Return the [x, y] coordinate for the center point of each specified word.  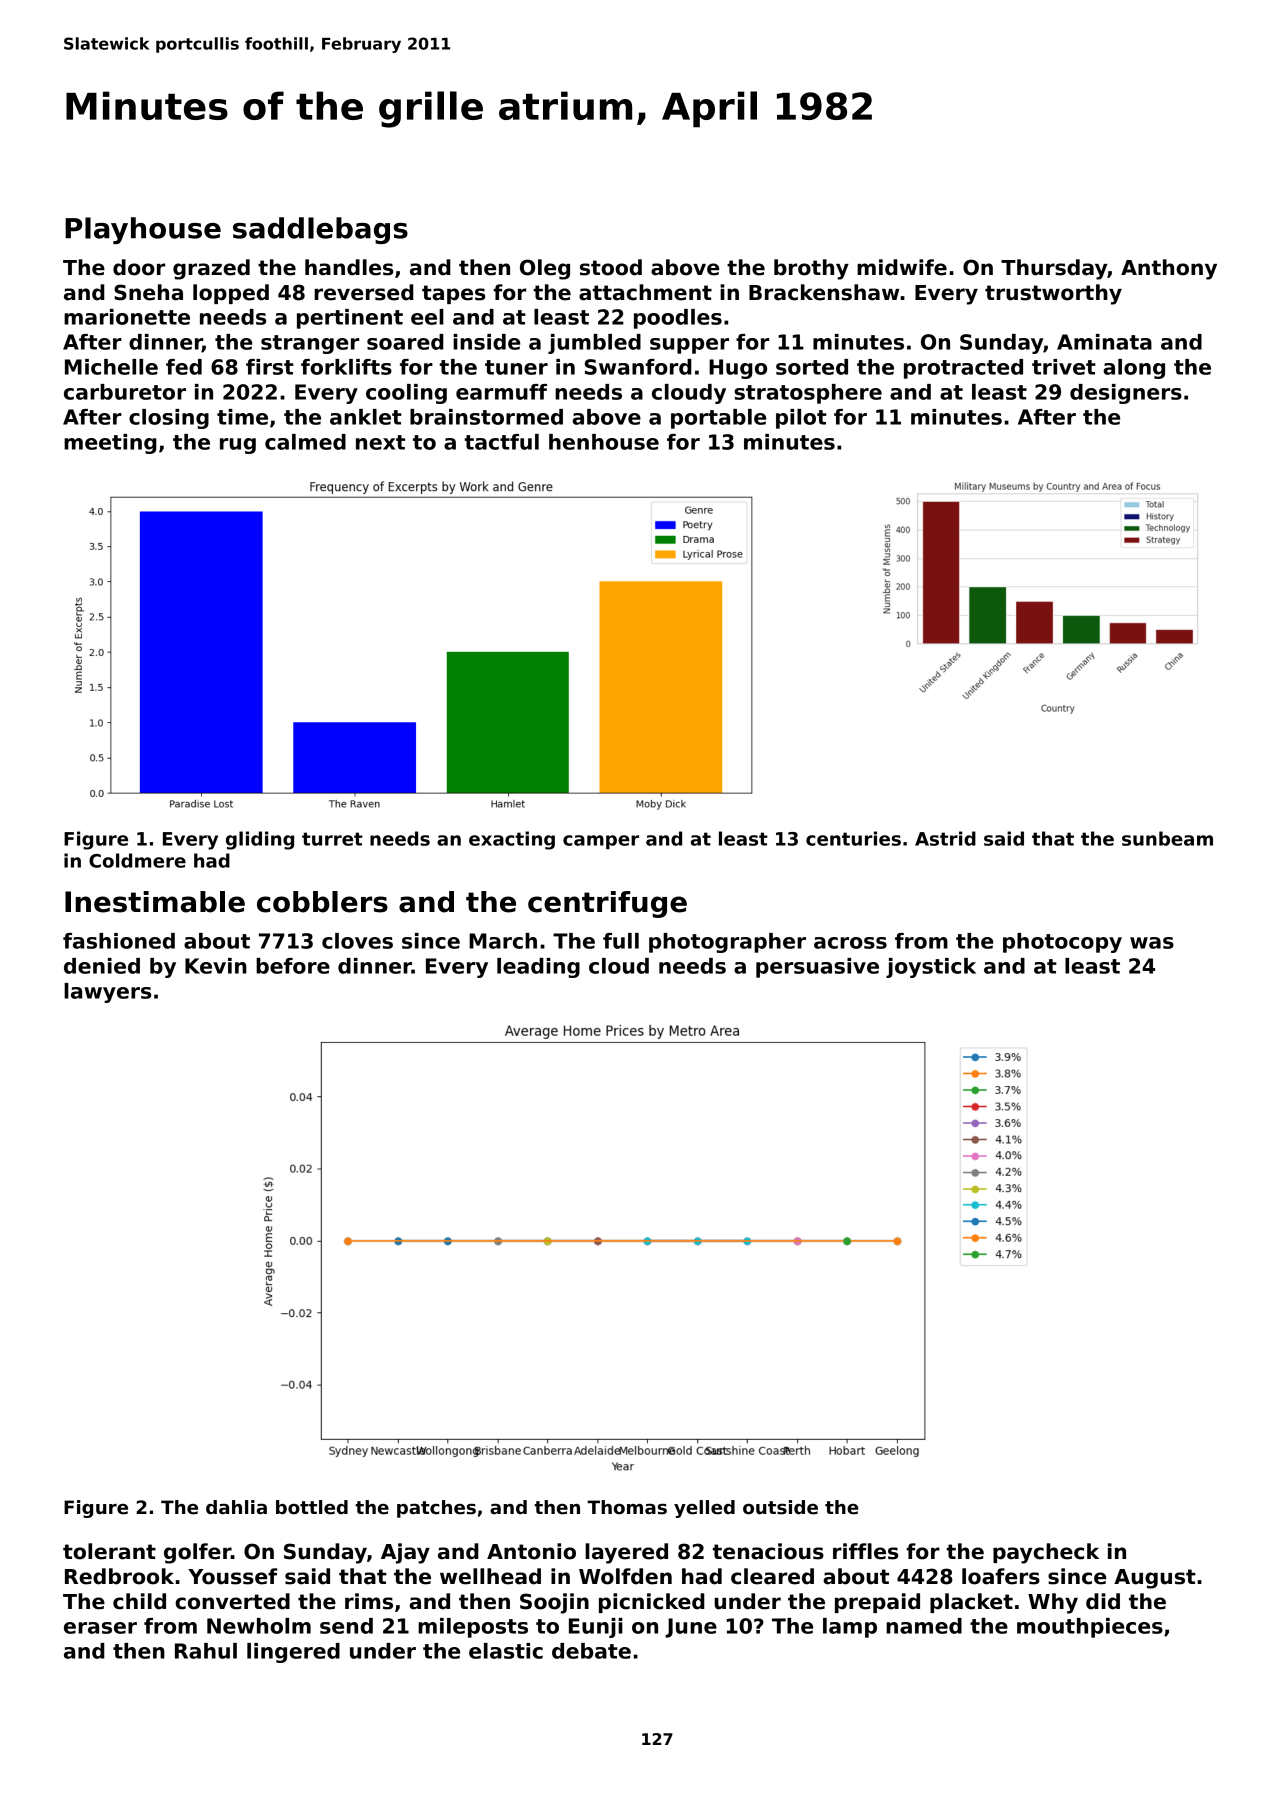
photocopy [1062, 943]
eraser [100, 1628]
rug [238, 446]
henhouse [604, 442]
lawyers [107, 993]
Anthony [1169, 269]
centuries [853, 838]
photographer [727, 943]
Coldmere [137, 860]
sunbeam [1167, 838]
